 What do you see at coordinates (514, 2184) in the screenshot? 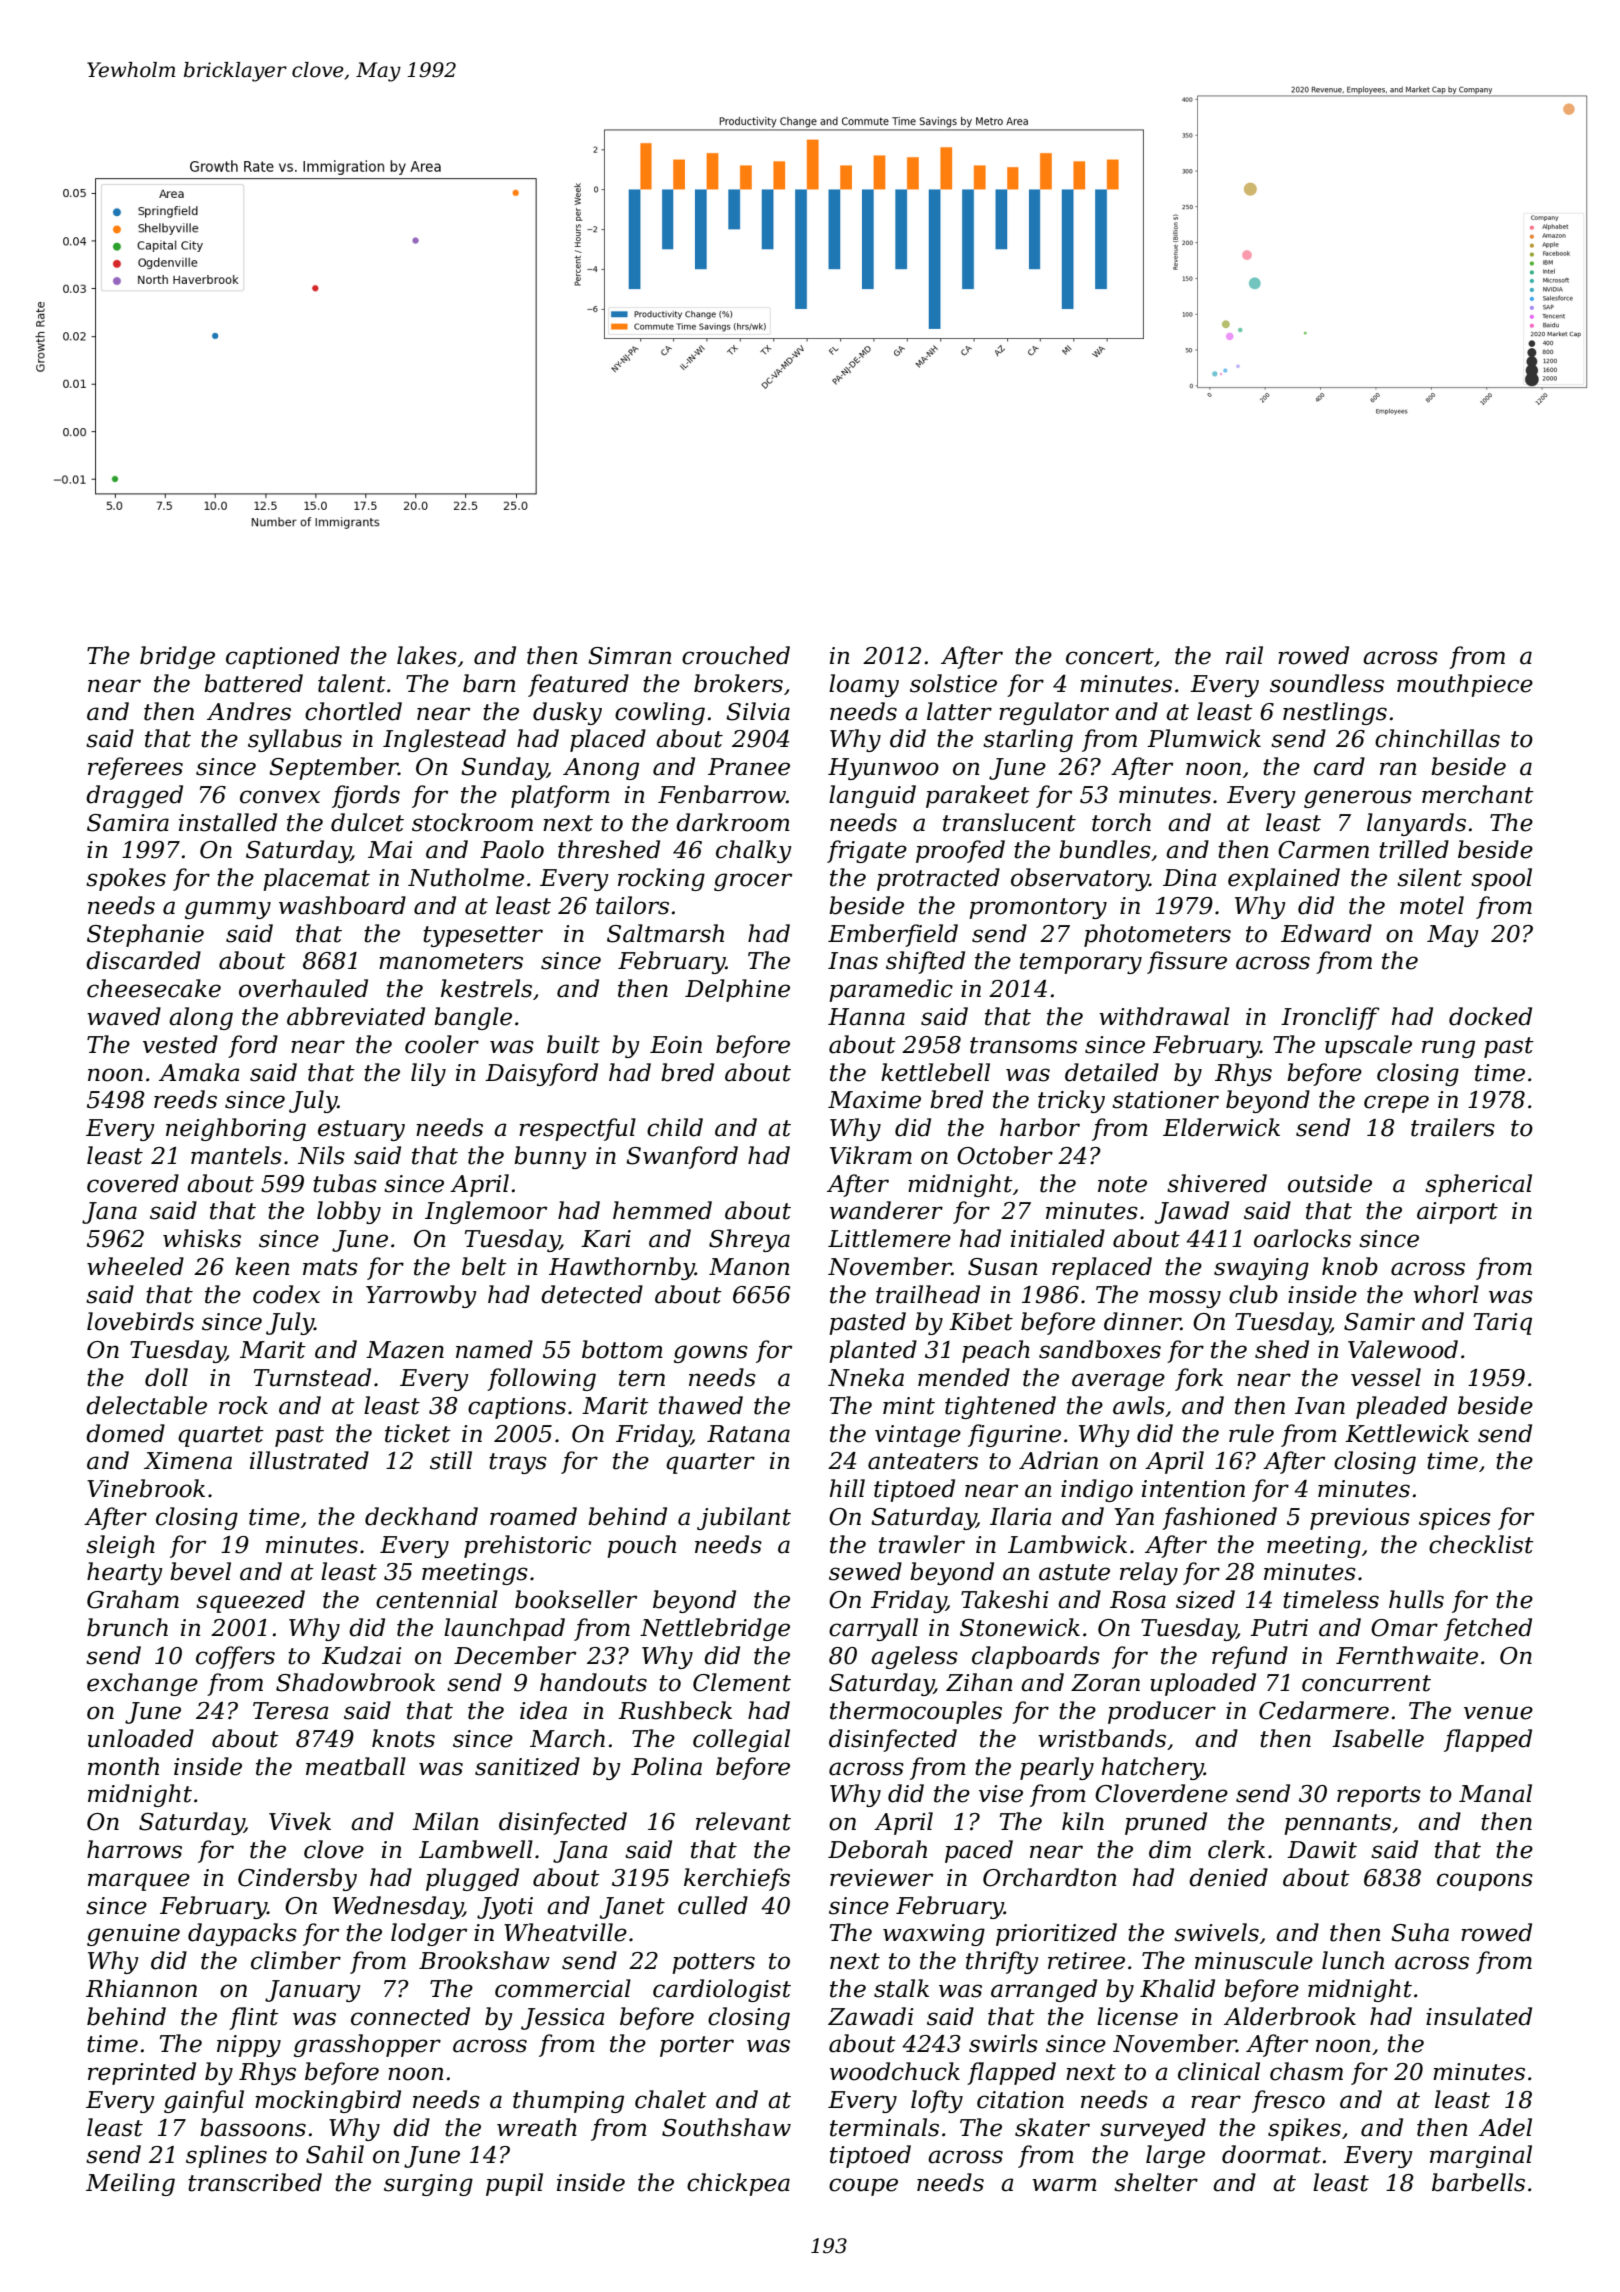
I see `pupil` at bounding box center [514, 2184].
